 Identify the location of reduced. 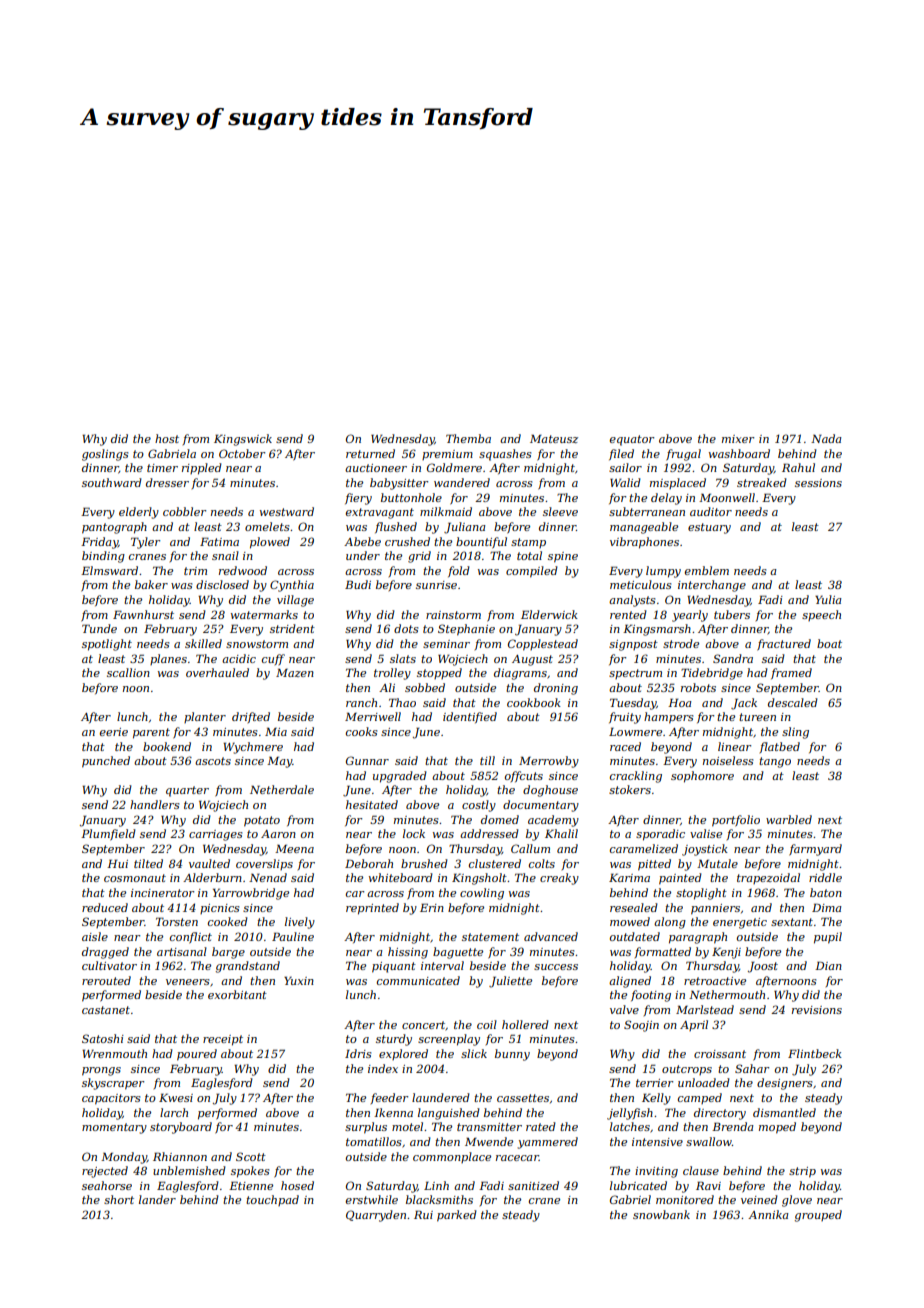
(105, 907).
